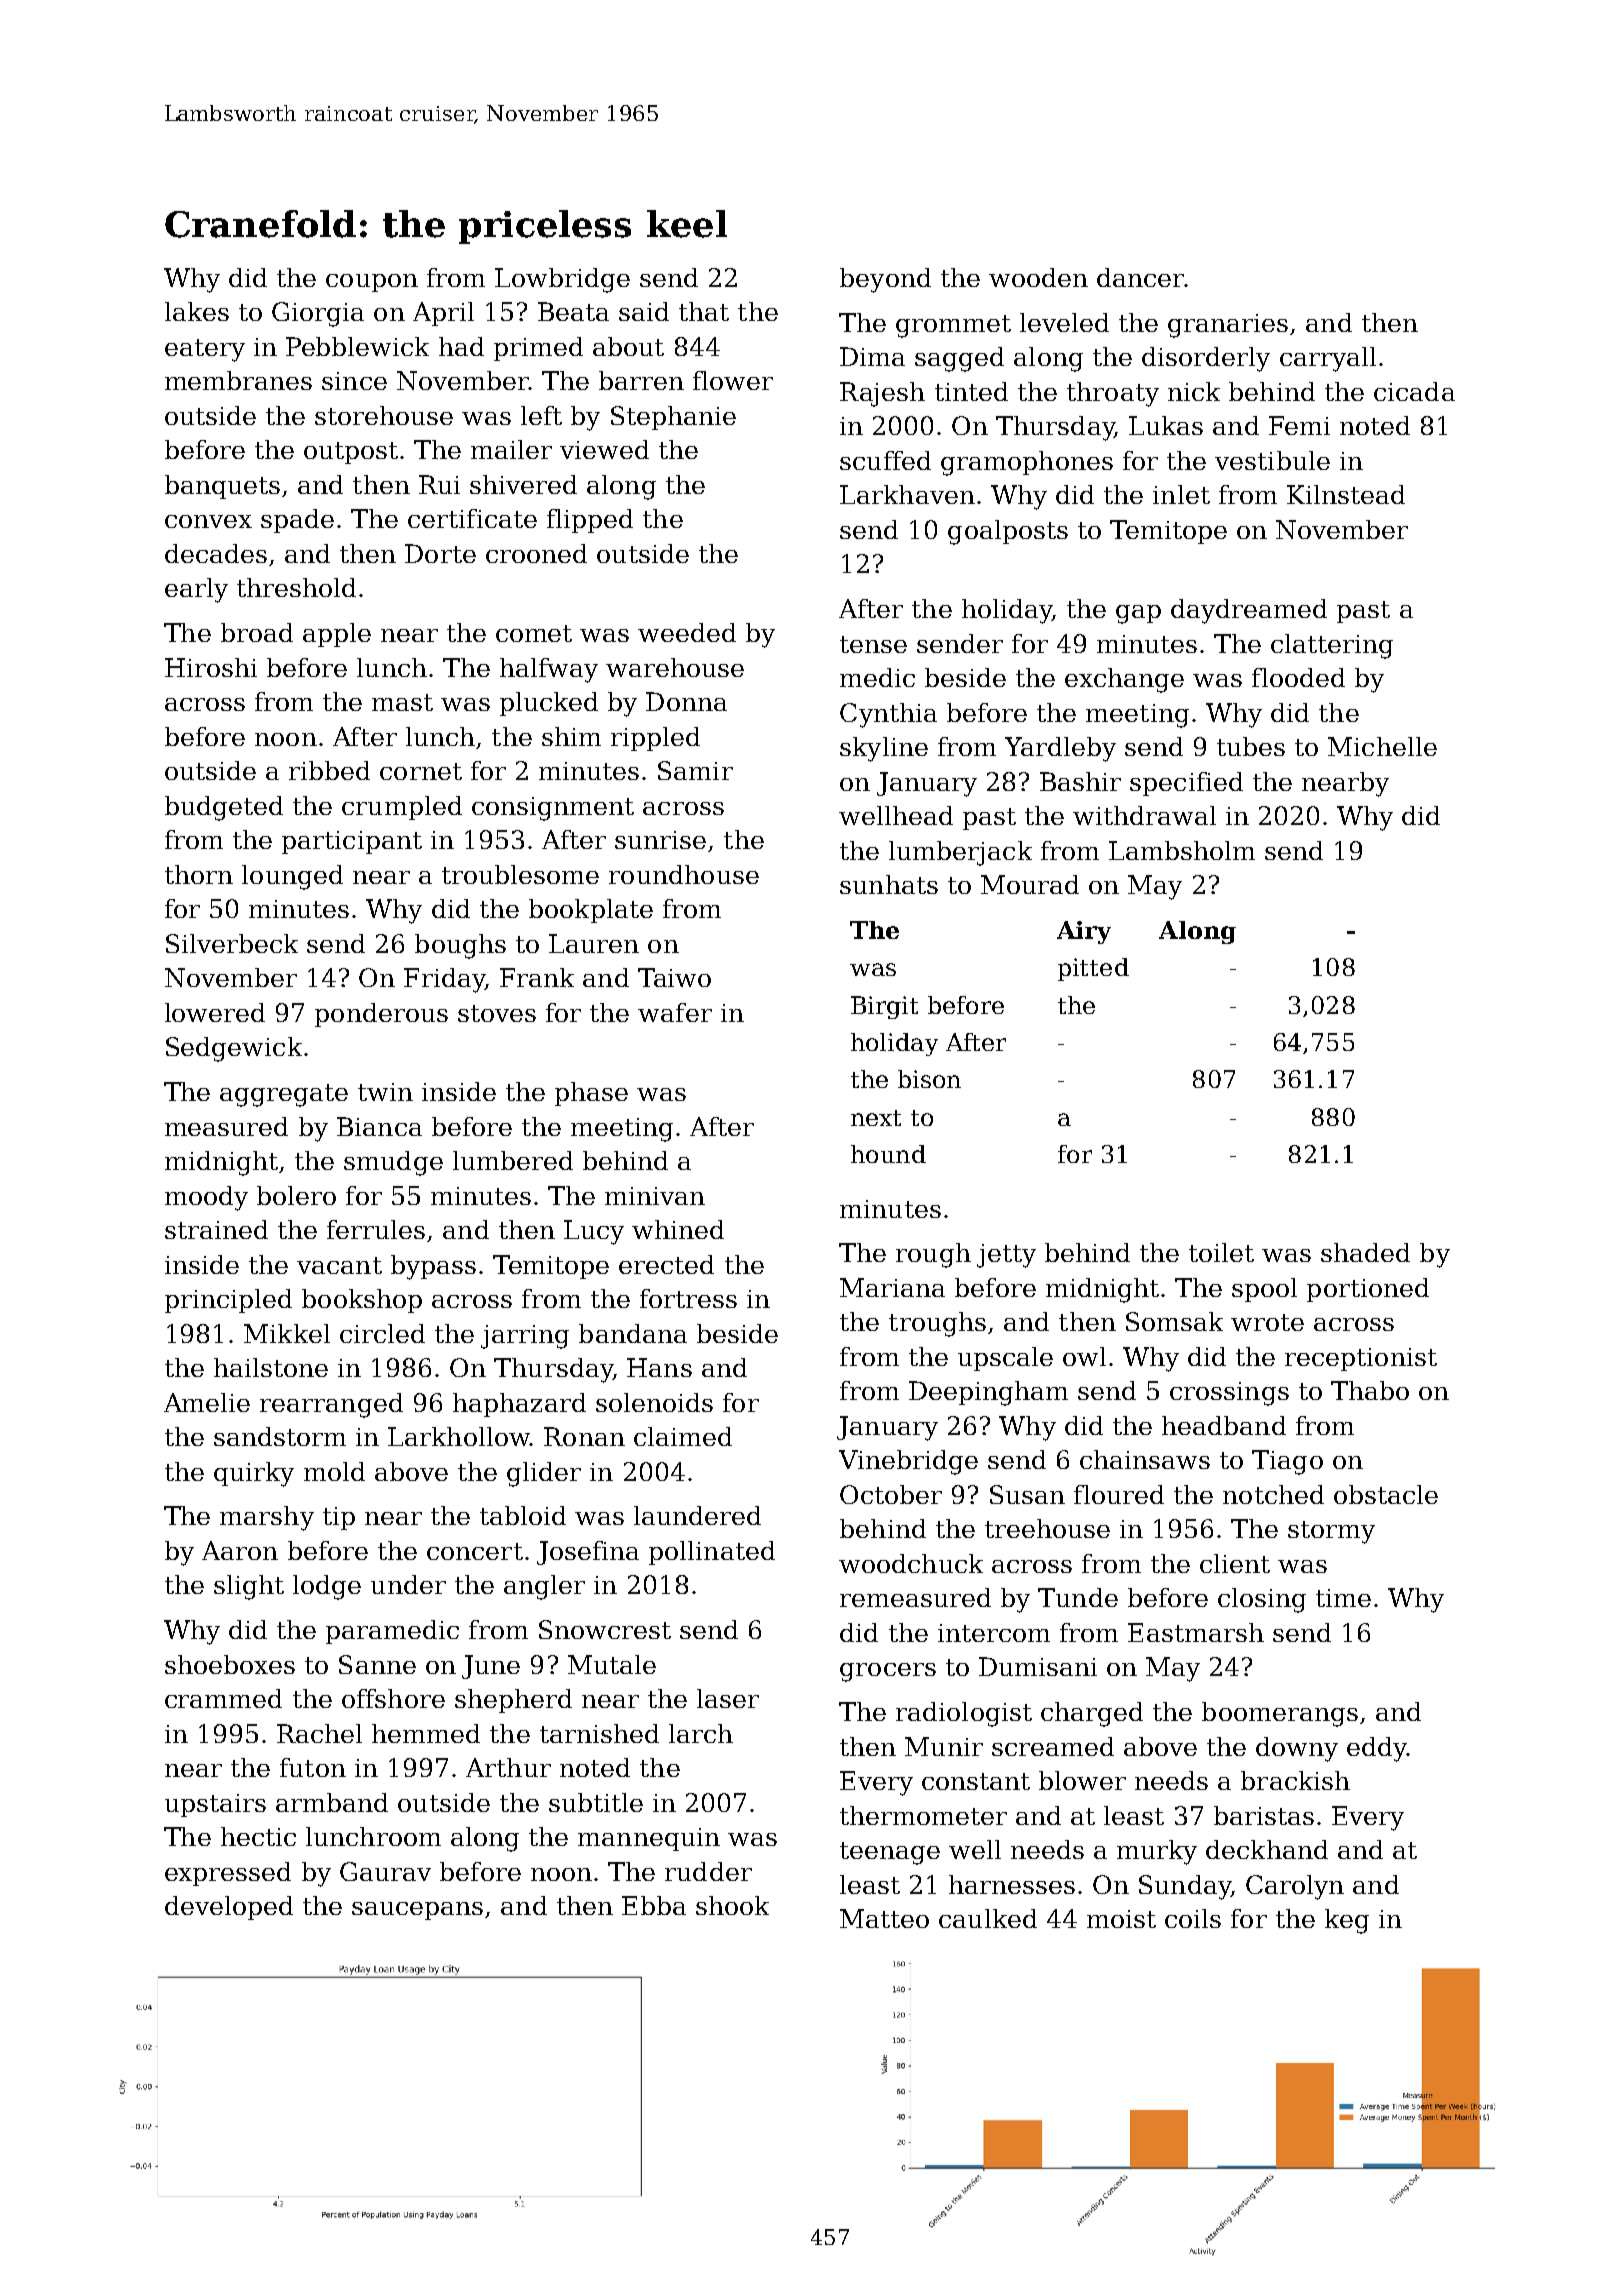  What do you see at coordinates (553, 809) in the document?
I see `consignment` at bounding box center [553, 809].
